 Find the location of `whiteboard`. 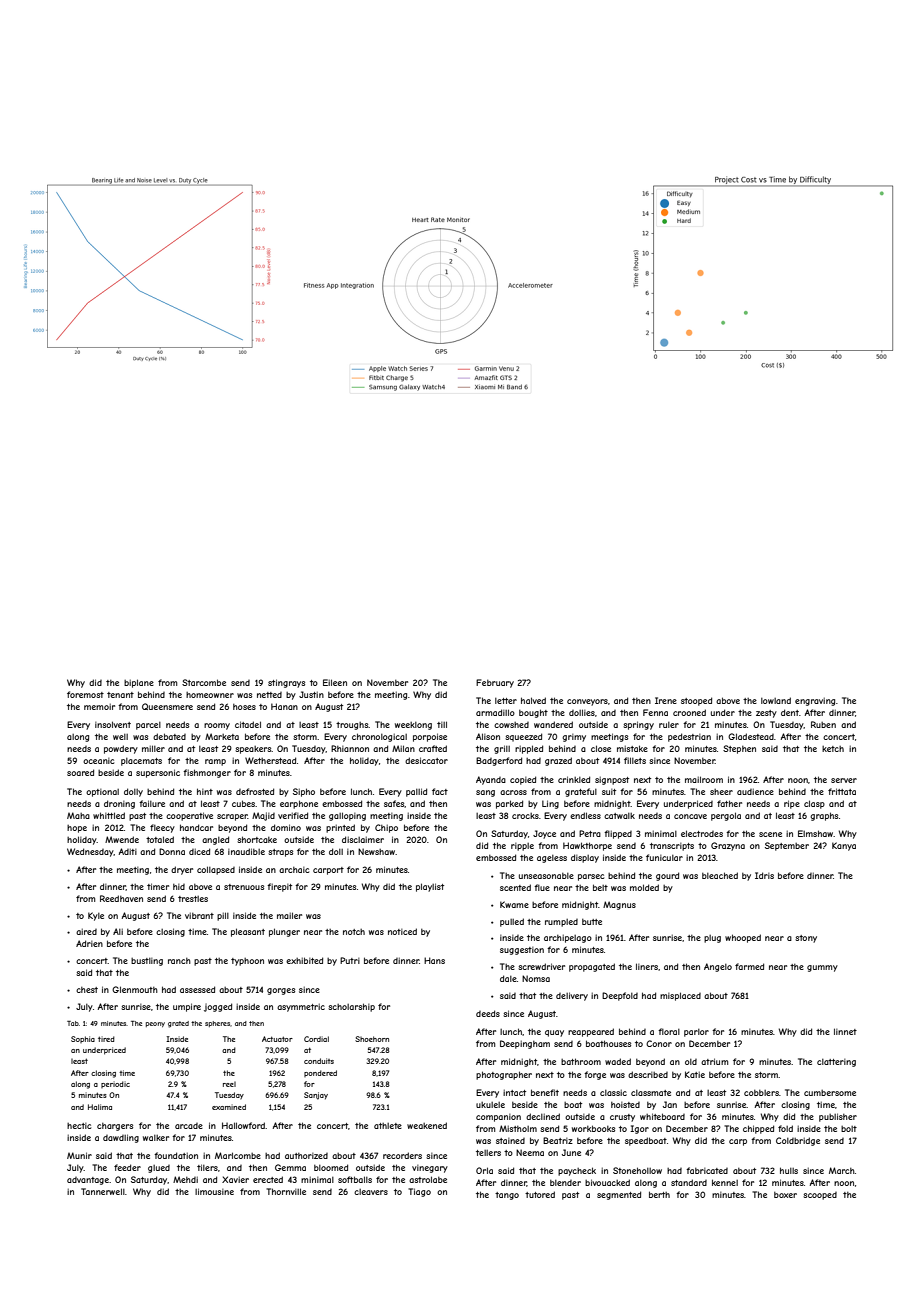

whiteboard is located at coordinates (662, 1116).
